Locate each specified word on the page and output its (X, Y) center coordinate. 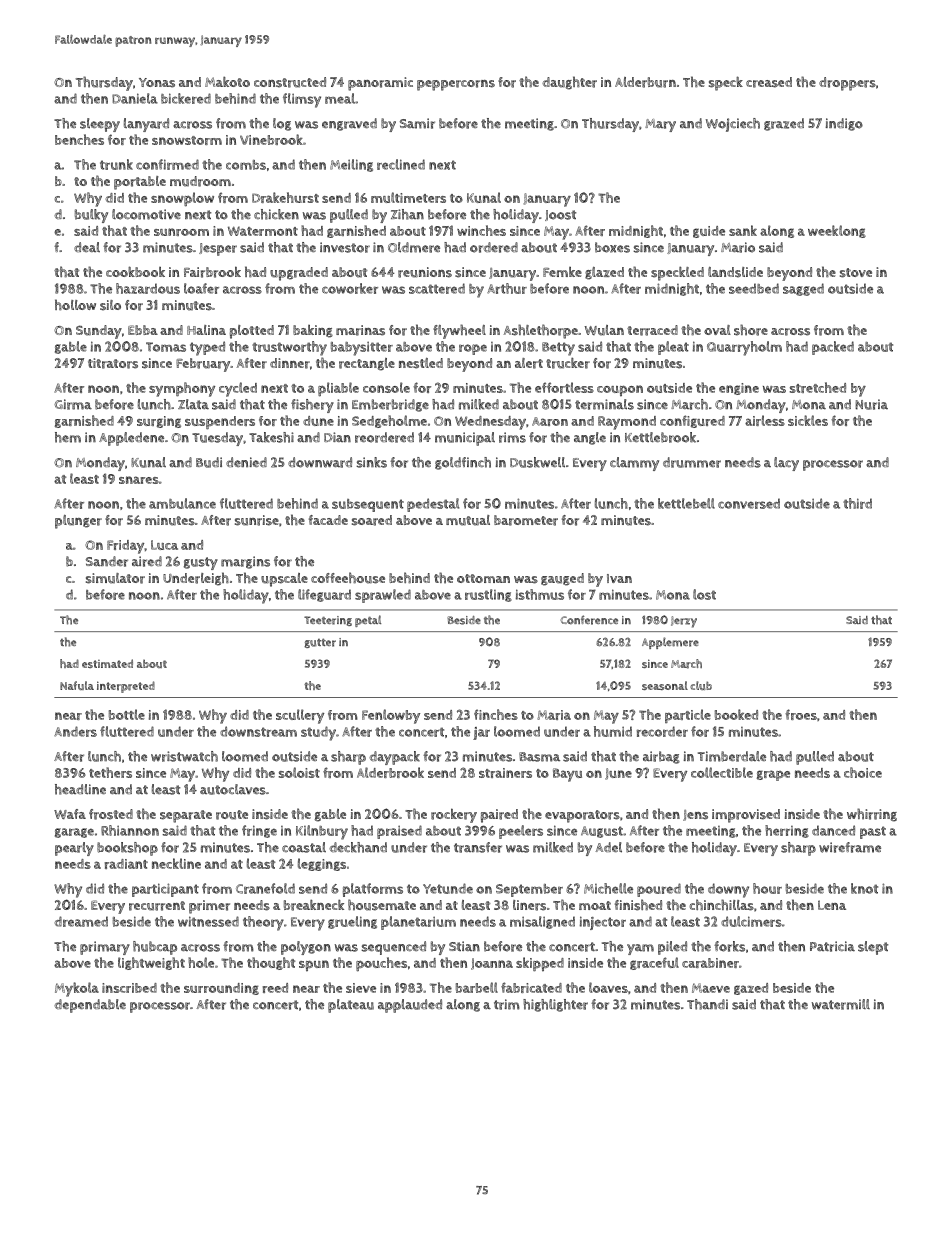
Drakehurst (285, 197)
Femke (562, 272)
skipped (540, 964)
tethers (110, 772)
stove (856, 273)
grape (773, 775)
